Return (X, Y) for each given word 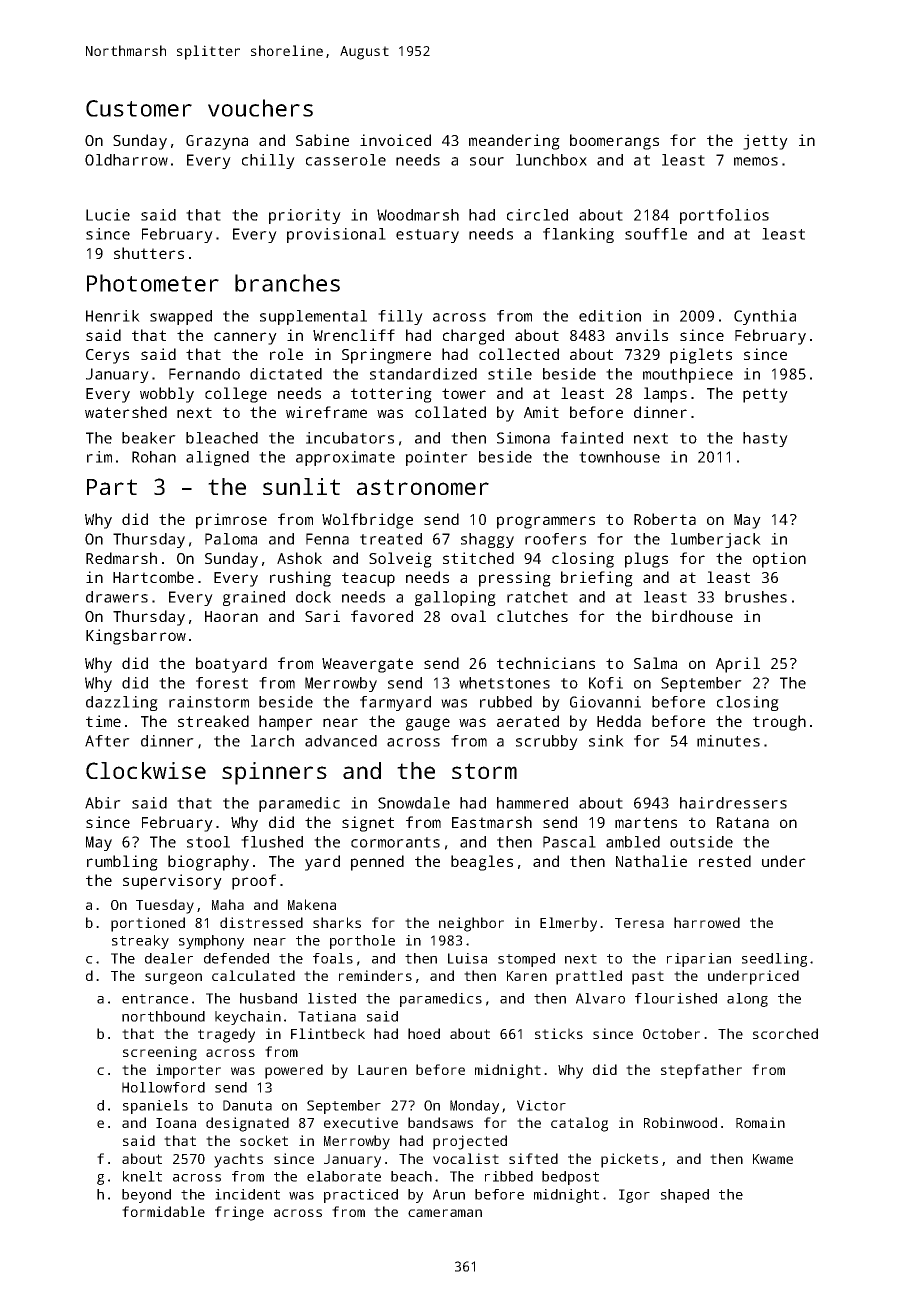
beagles (482, 863)
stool (208, 842)
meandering (514, 142)
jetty (765, 142)
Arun (449, 1194)
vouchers (260, 108)
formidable (163, 1211)
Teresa (639, 923)
